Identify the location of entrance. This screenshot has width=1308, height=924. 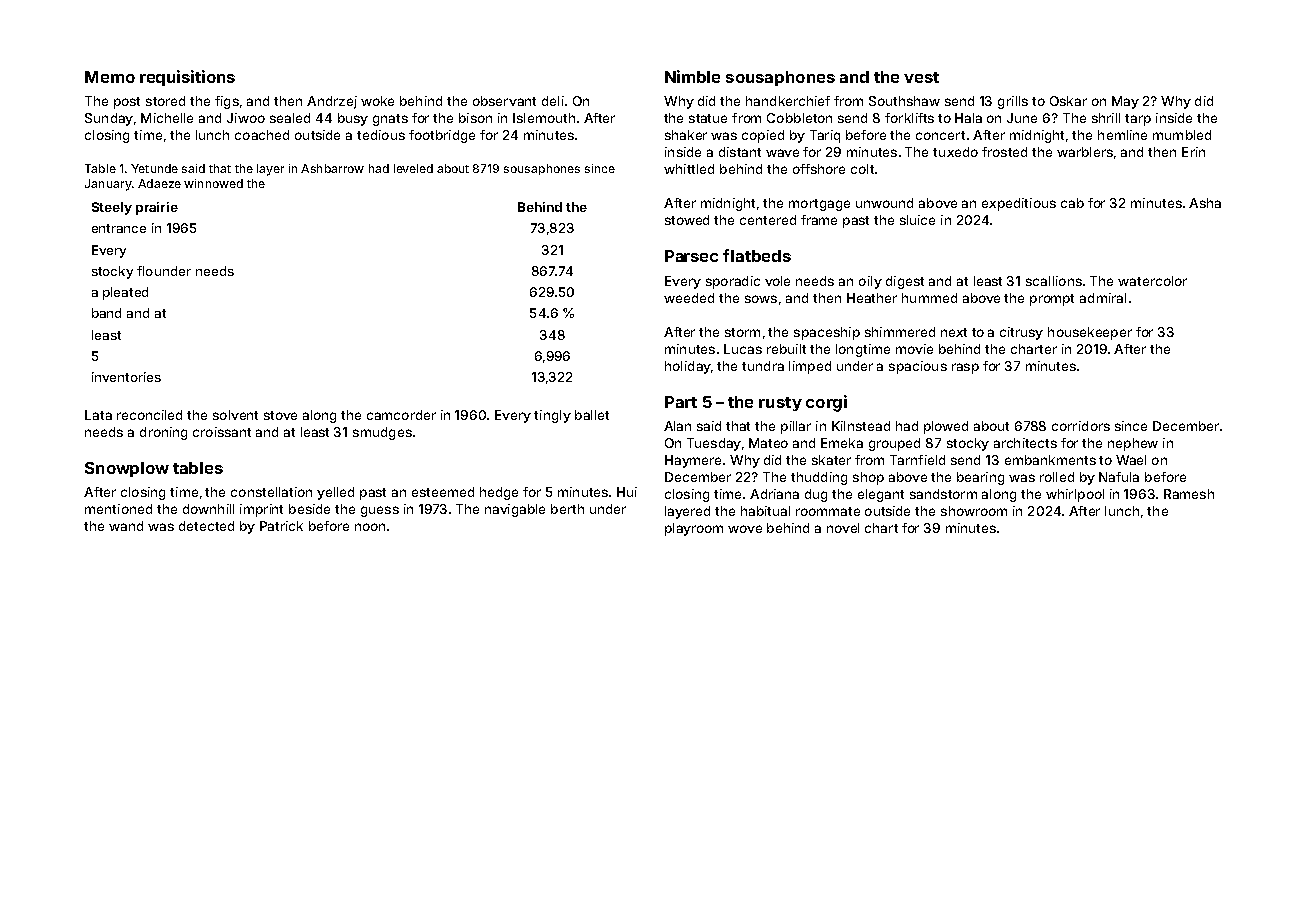
(119, 228).
